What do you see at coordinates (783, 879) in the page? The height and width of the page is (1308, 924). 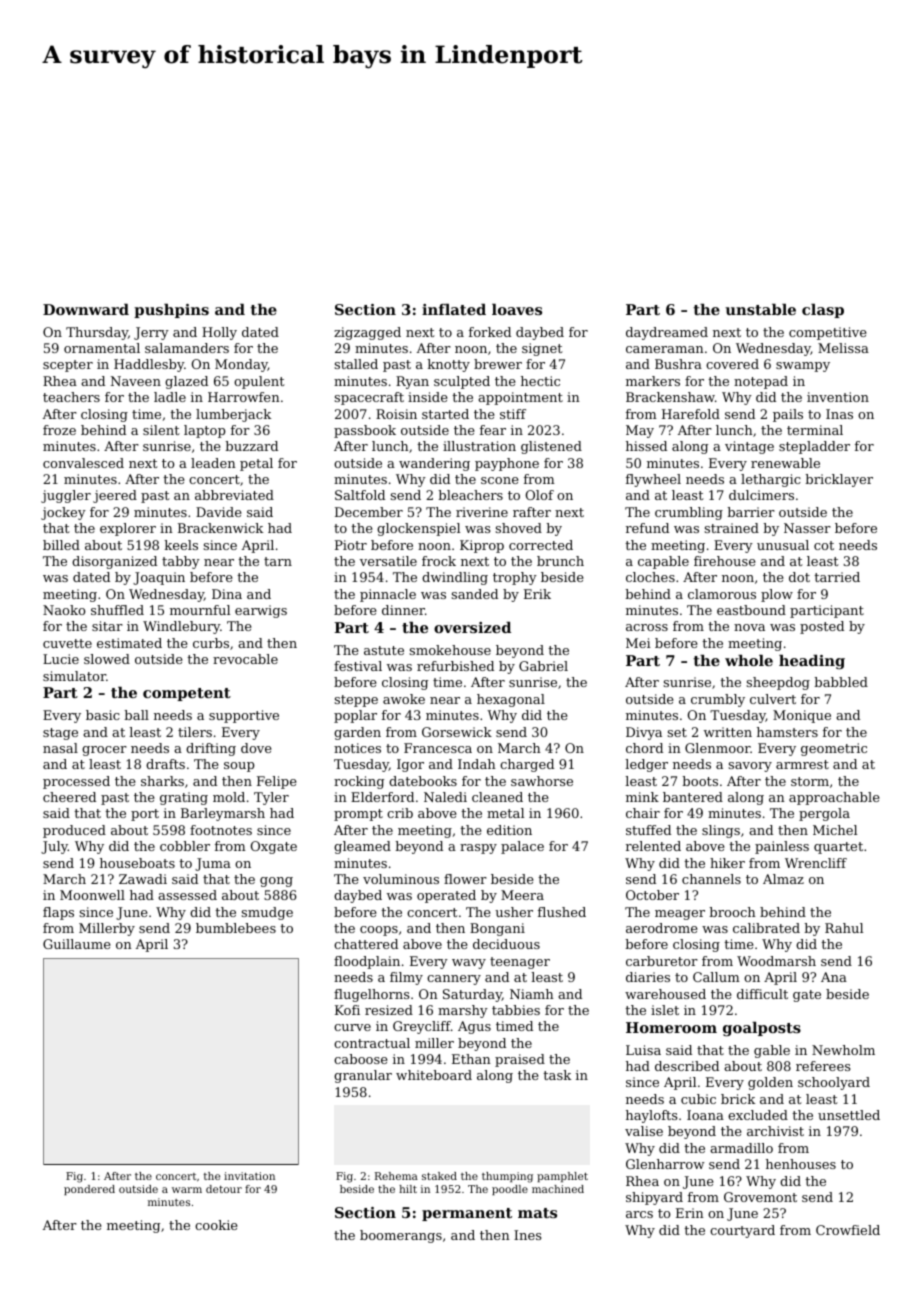 I see `Almaz` at bounding box center [783, 879].
